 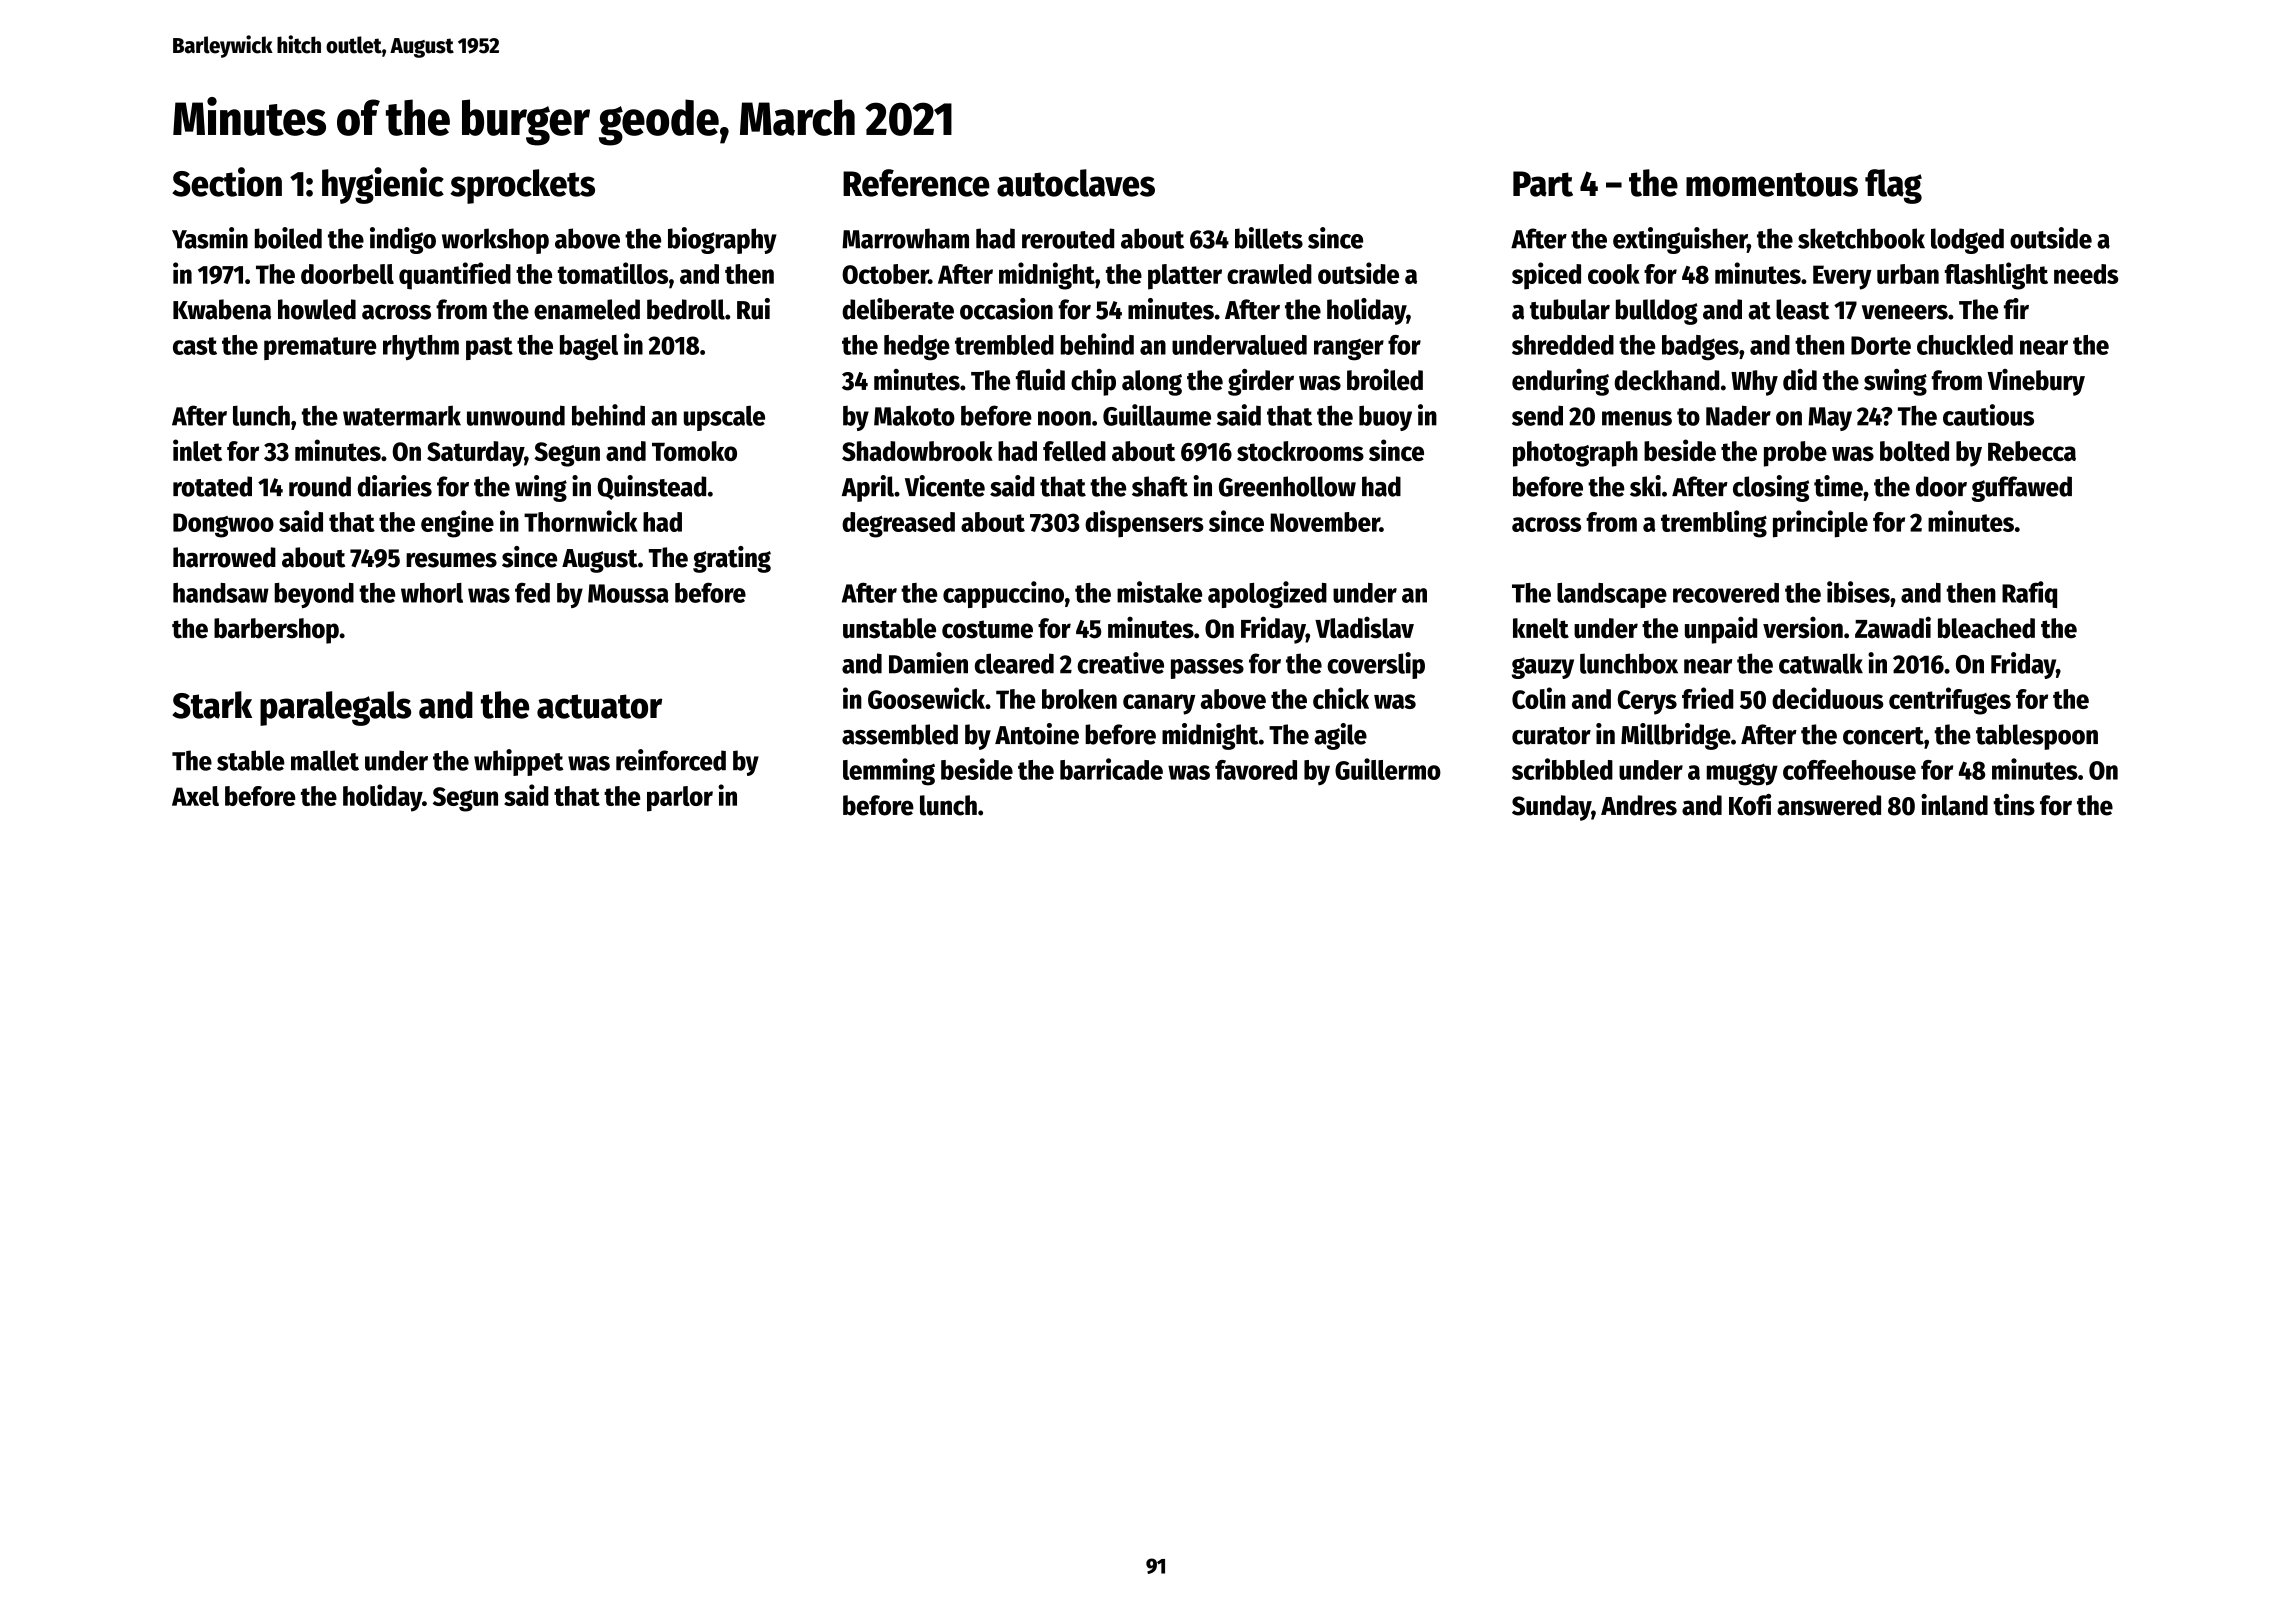 I want to click on workshop, so click(x=495, y=241).
